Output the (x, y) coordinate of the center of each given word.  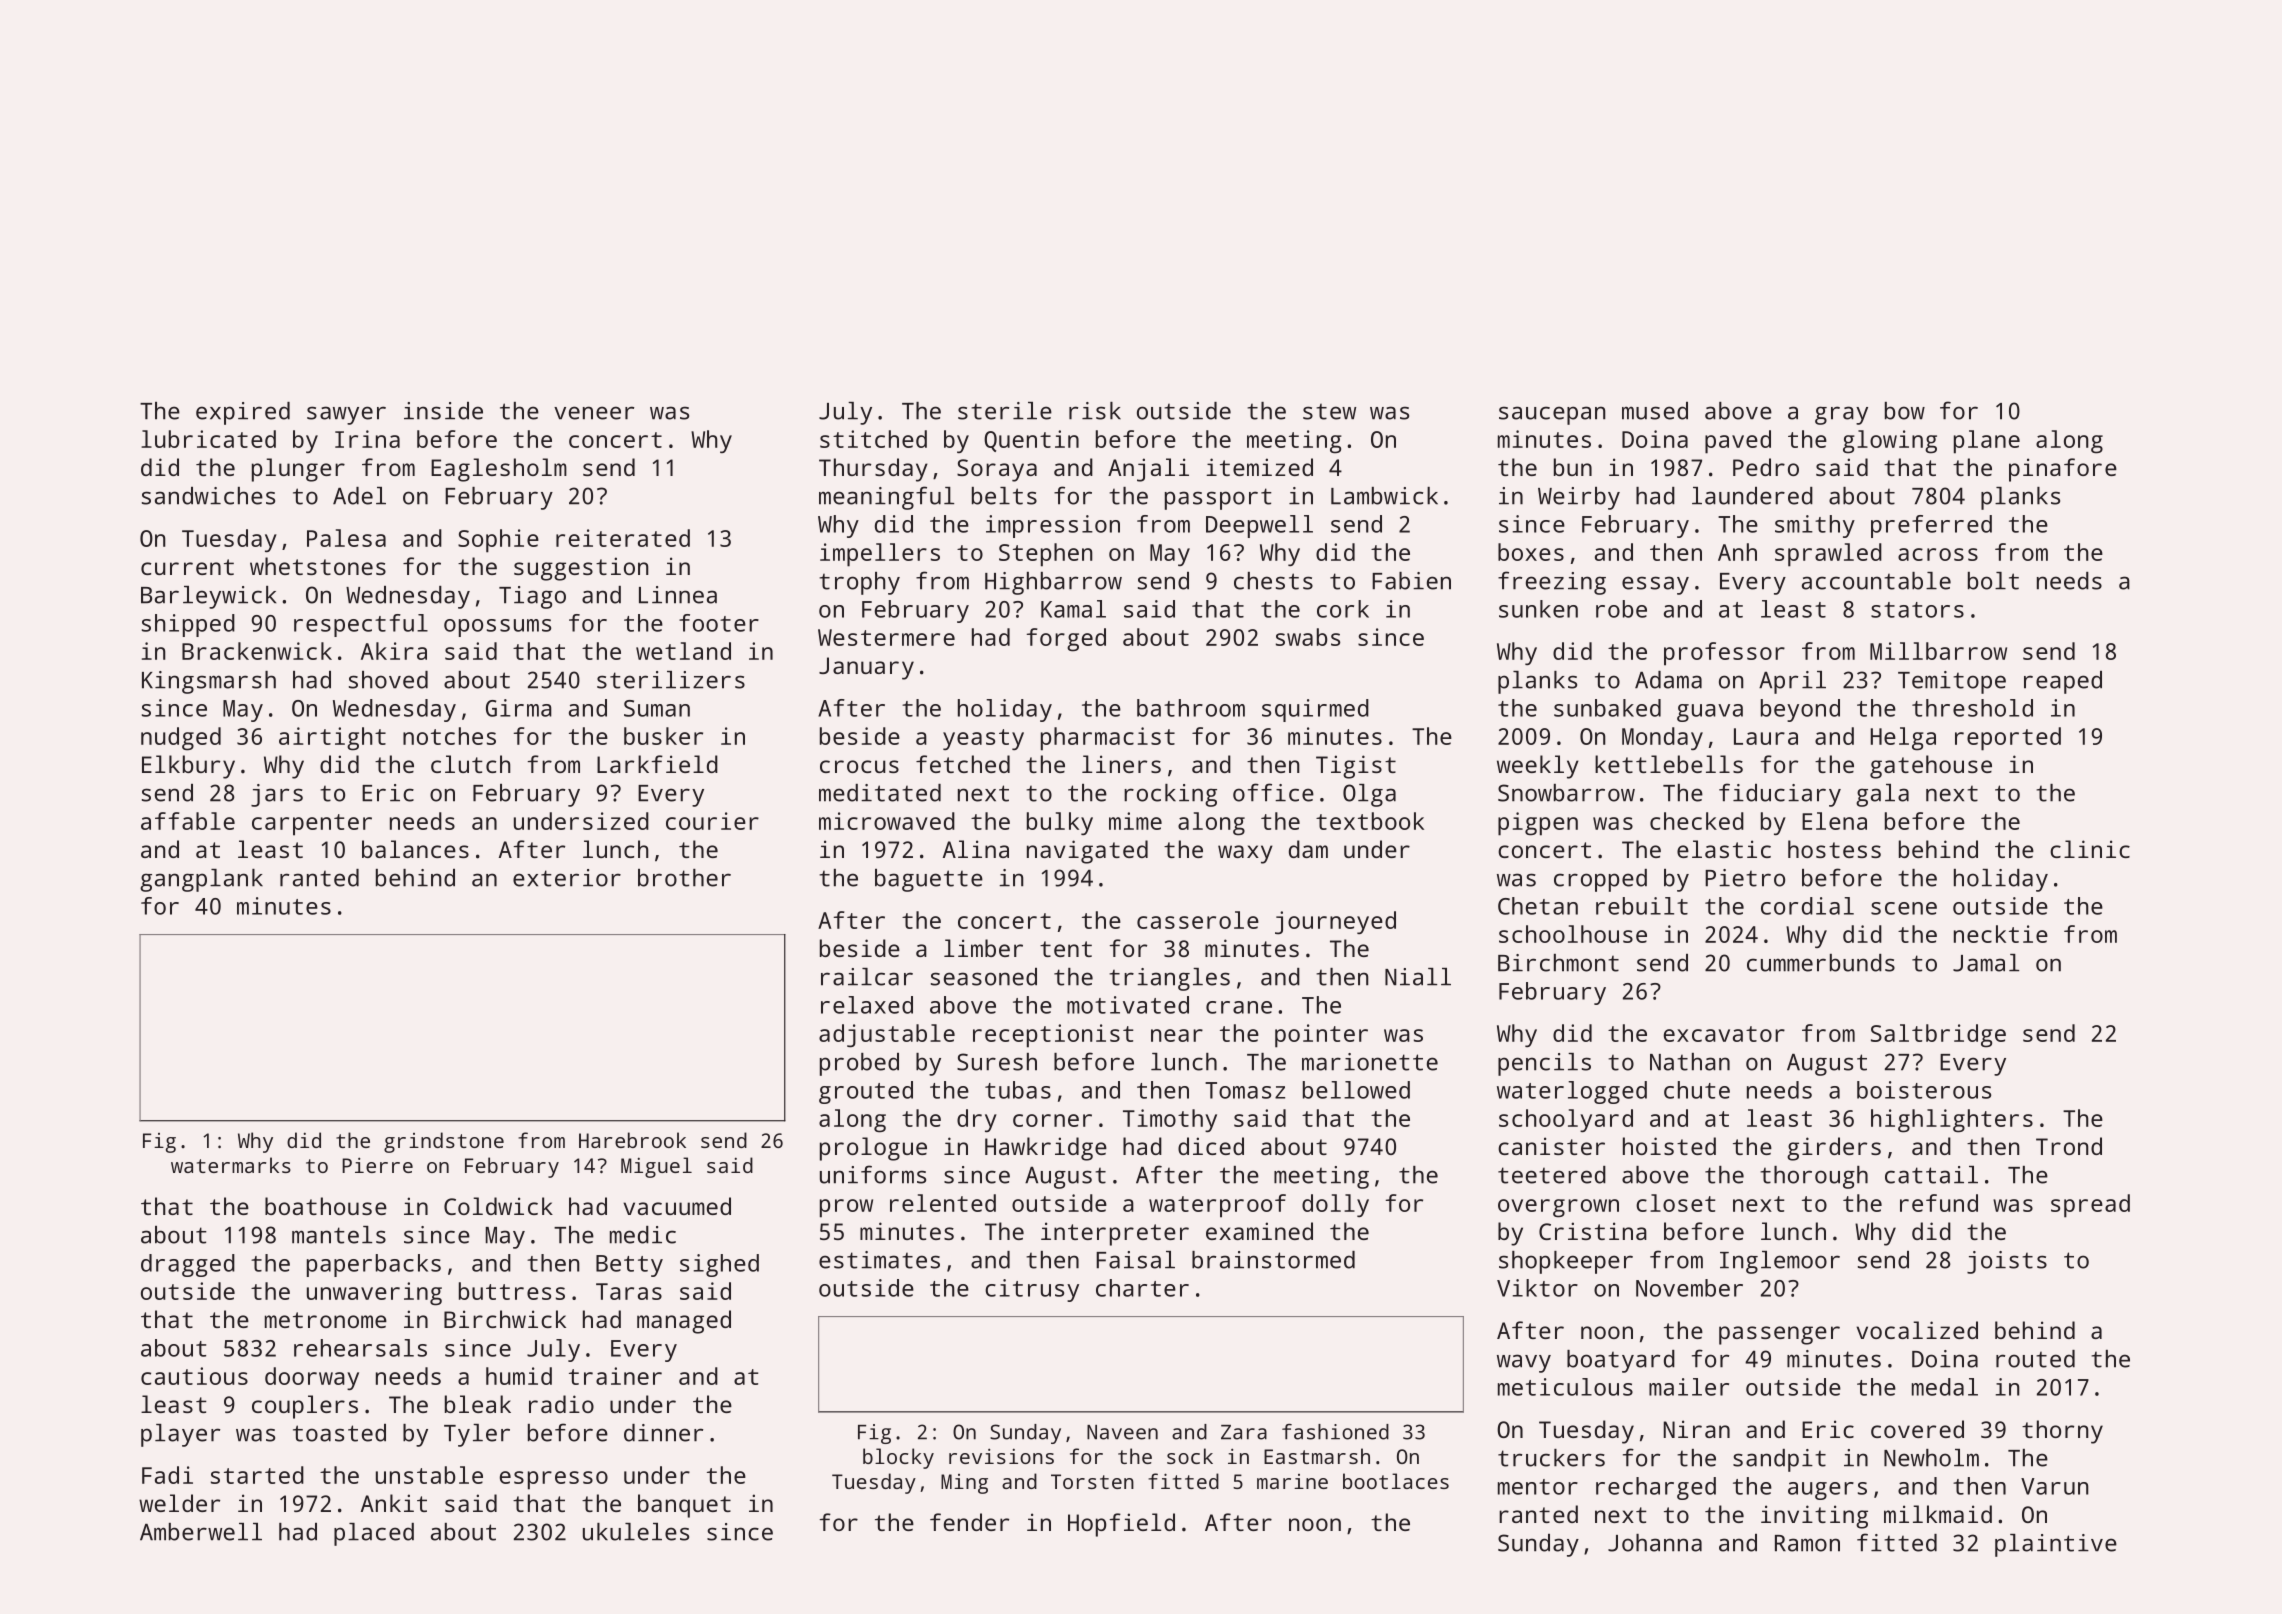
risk (1095, 411)
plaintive (2056, 1545)
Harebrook (632, 1140)
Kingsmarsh (209, 682)
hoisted (1669, 1146)
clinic (2090, 849)
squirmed (1315, 710)
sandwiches (208, 496)
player (180, 1435)
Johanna (1655, 1543)
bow (1905, 411)
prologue (873, 1149)
